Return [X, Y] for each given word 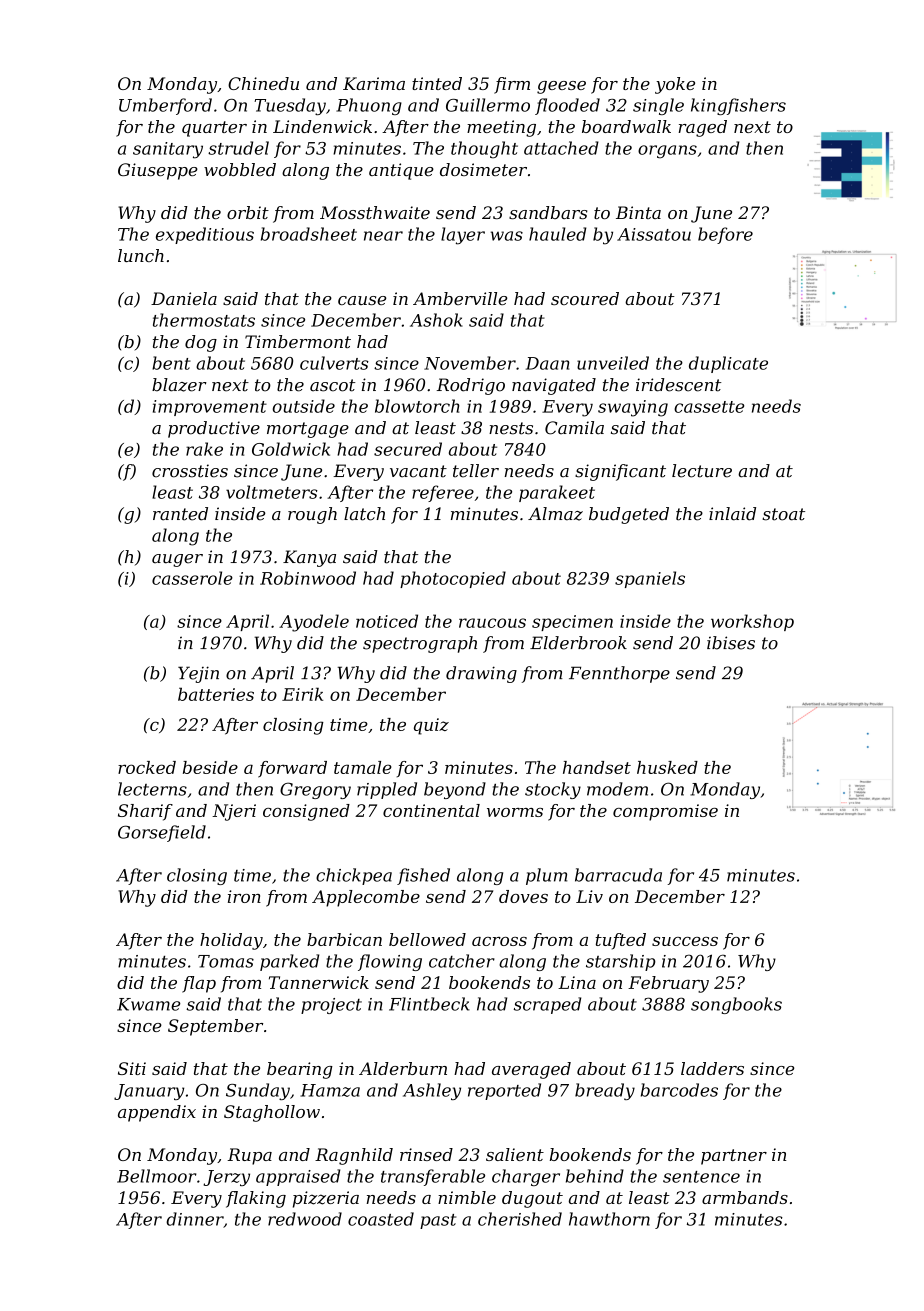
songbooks [736, 1005]
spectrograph [420, 644]
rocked [147, 767]
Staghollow [272, 1113]
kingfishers [738, 106]
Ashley [432, 1091]
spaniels [650, 579]
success [685, 941]
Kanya [309, 558]
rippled [387, 790]
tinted [437, 83]
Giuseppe [158, 171]
